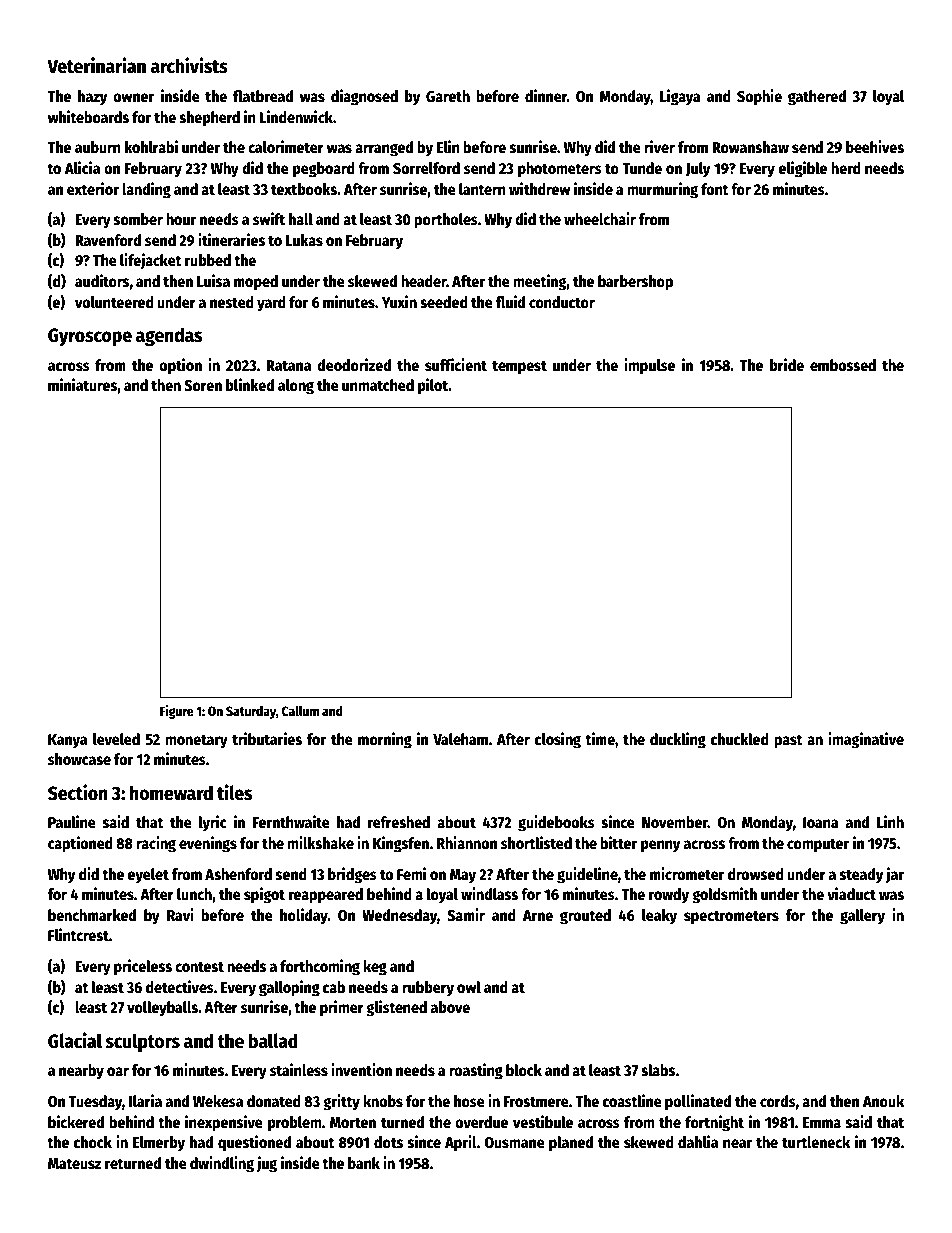  I want to click on Glacial, so click(75, 1040).
